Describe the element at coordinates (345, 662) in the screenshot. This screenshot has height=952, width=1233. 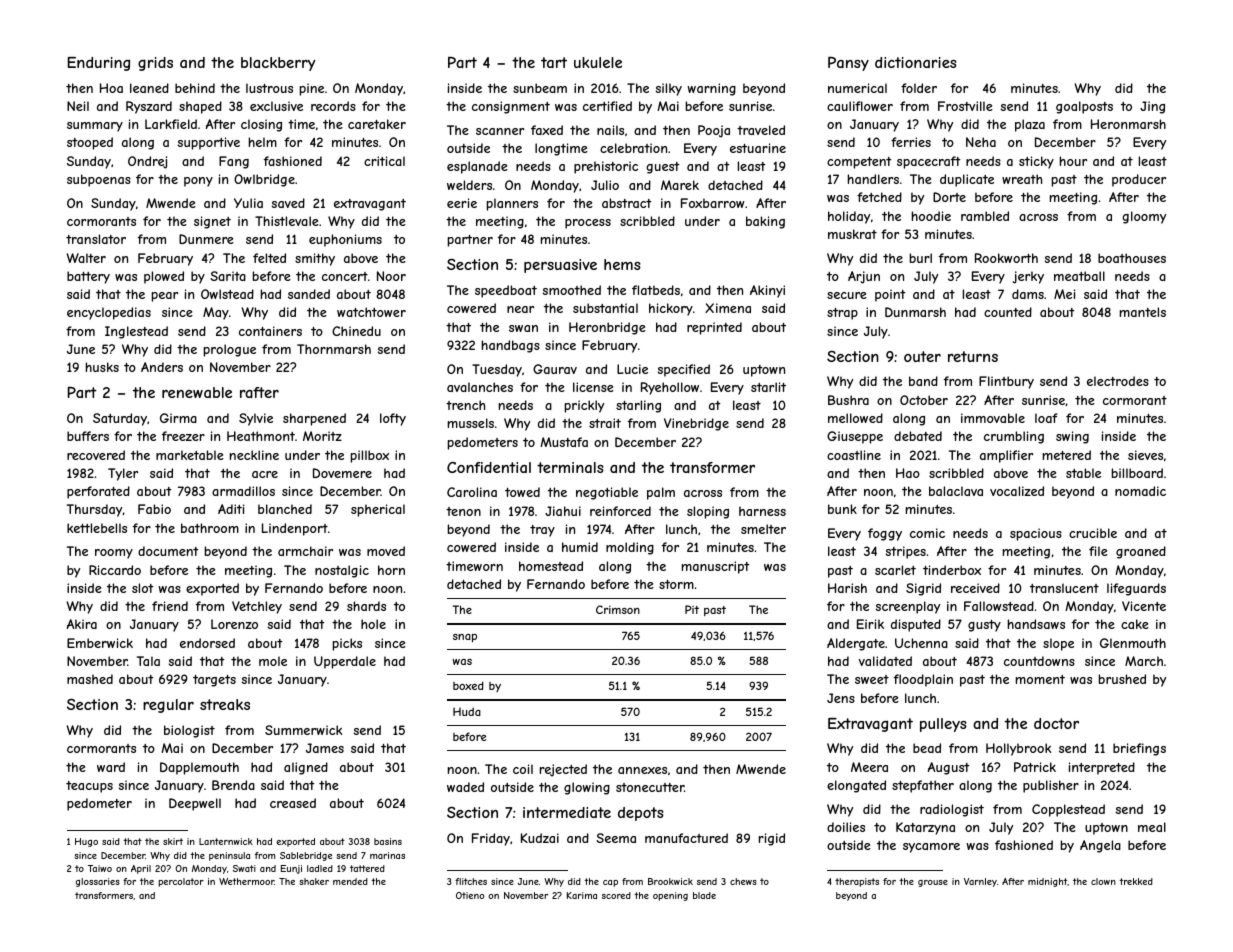
I see `Upperdale` at that location.
